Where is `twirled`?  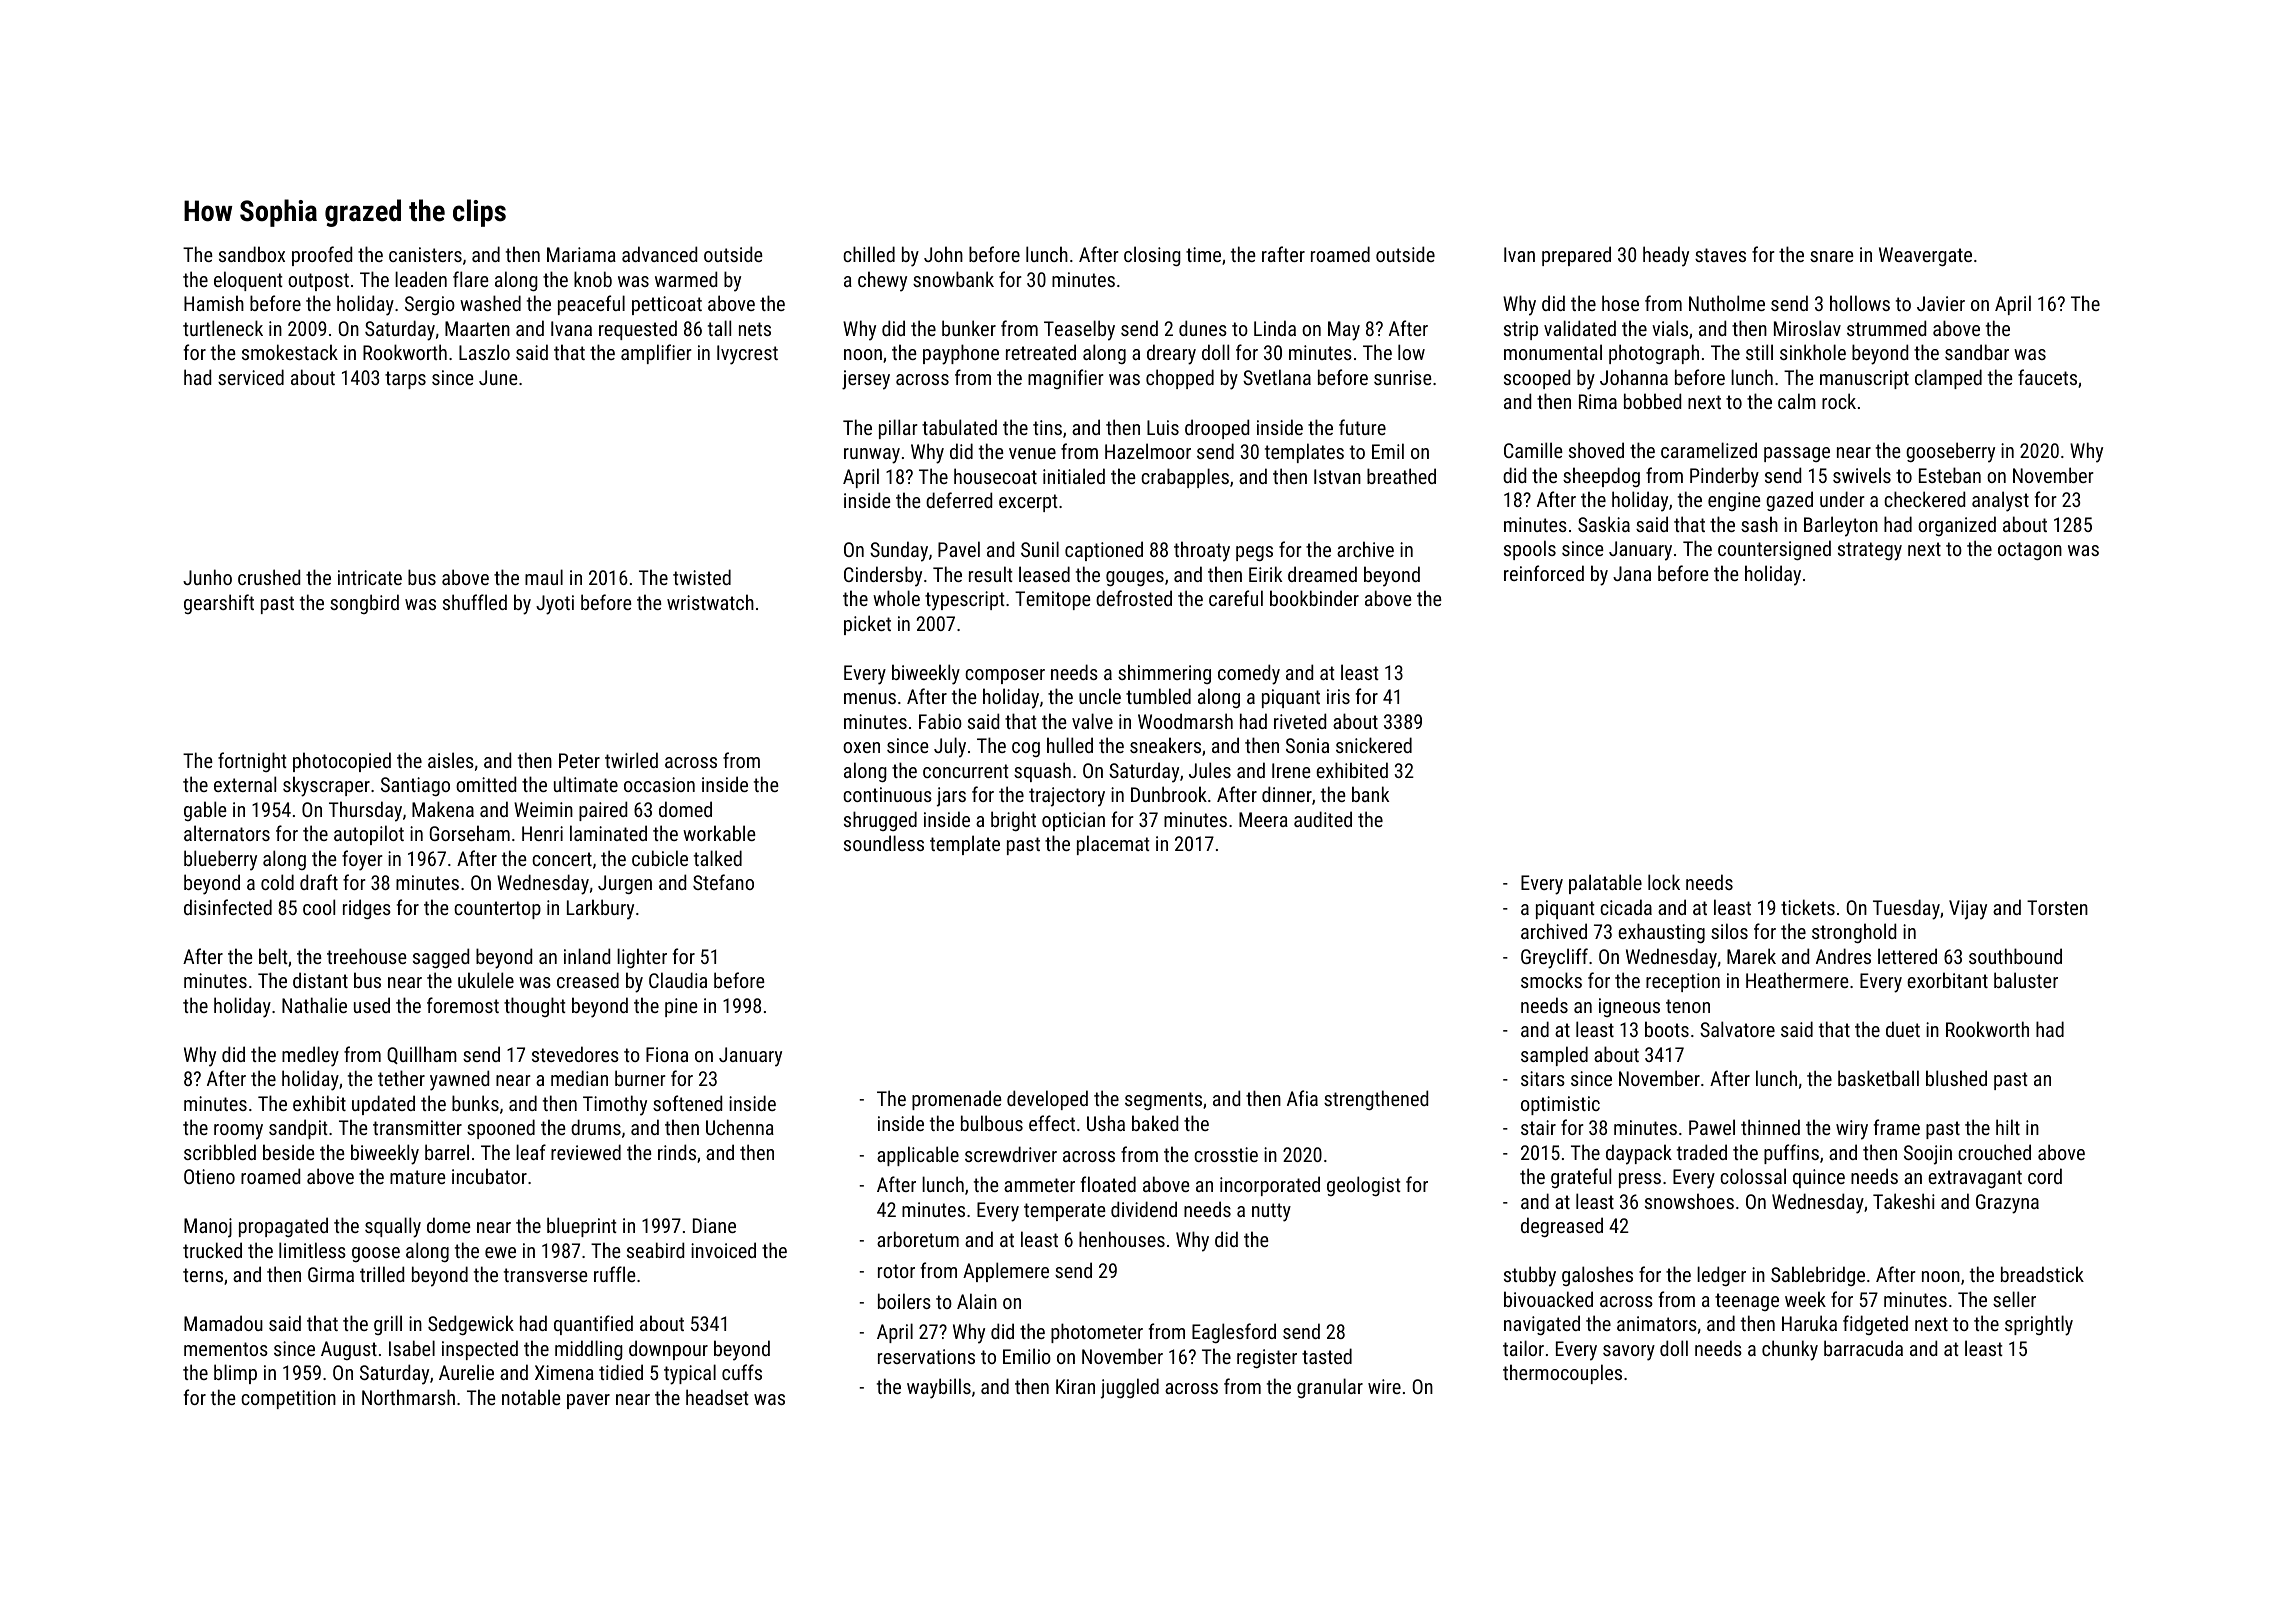 twirled is located at coordinates (631, 760).
